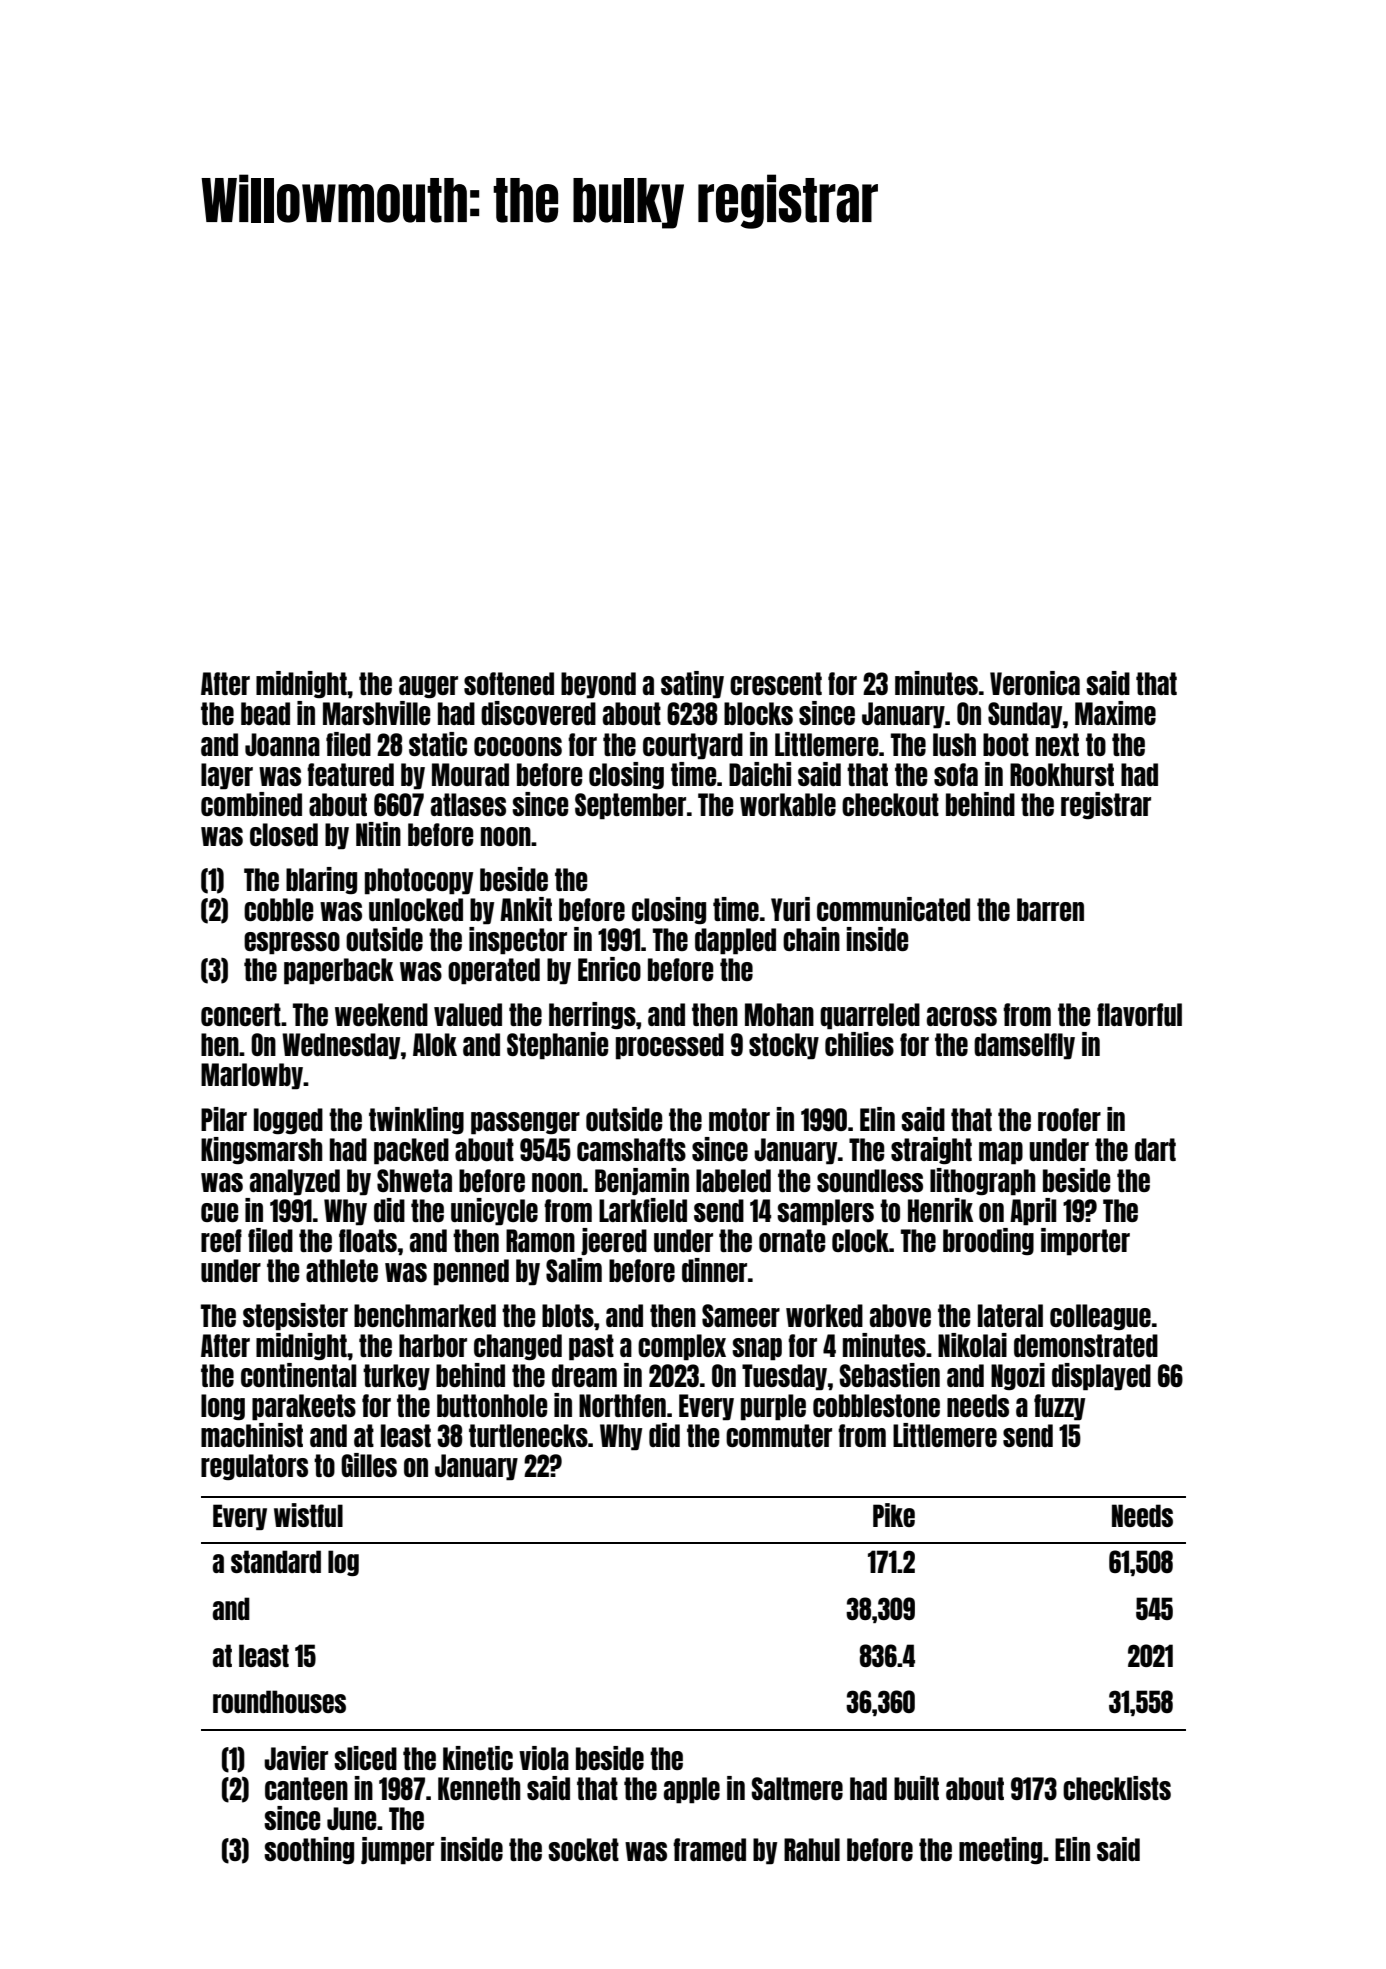 This page has width=1386, height=1969. Describe the element at coordinates (583, 1849) in the page. I see `socket` at that location.
